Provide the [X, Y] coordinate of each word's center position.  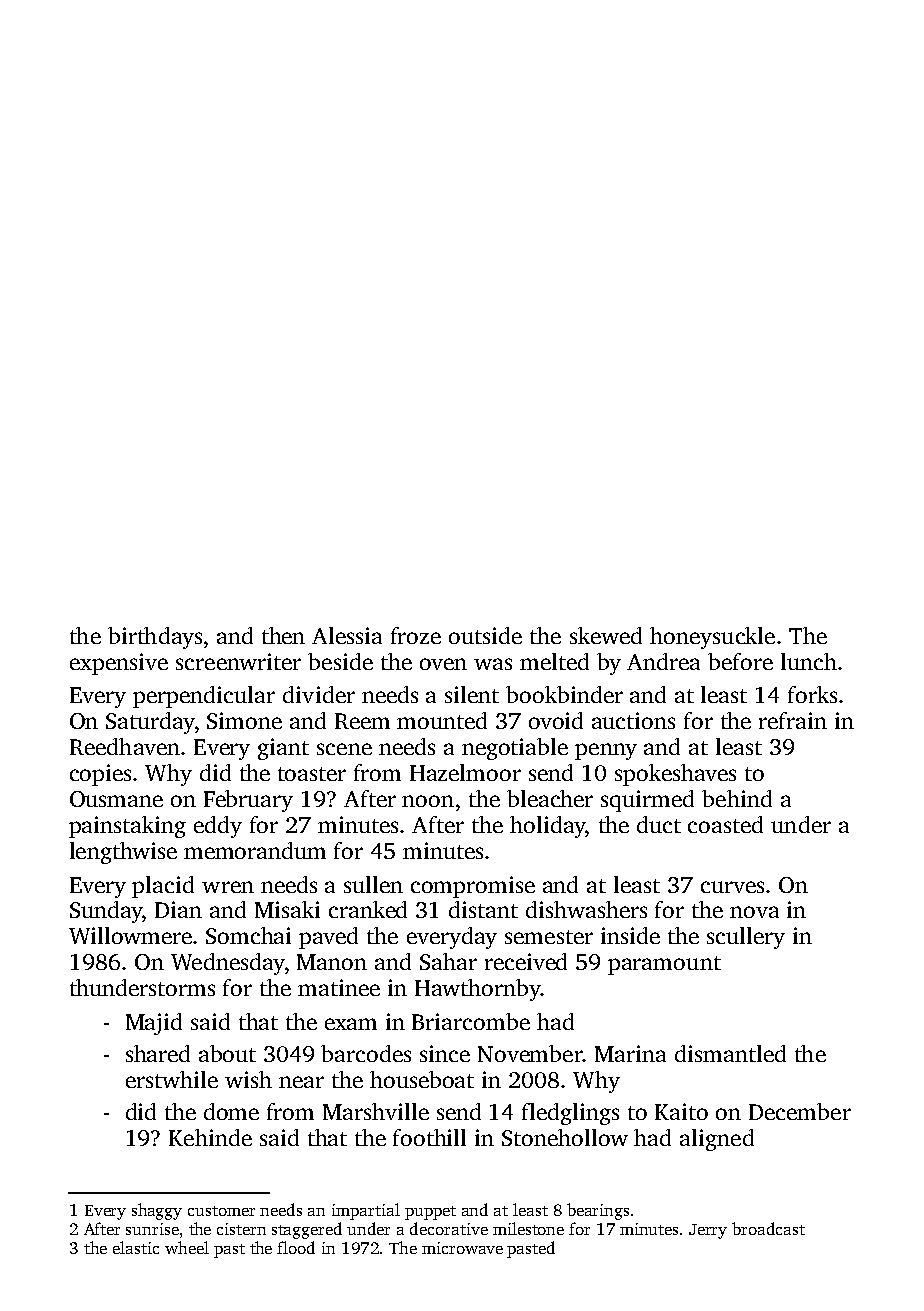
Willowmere [130, 935]
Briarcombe [471, 1021]
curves [732, 887]
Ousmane [116, 799]
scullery [746, 938]
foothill [429, 1137]
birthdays [155, 638]
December [800, 1111]
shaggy [157, 1211]
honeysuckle [712, 638]
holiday [547, 827]
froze [416, 635]
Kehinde [210, 1137]
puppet [430, 1213]
